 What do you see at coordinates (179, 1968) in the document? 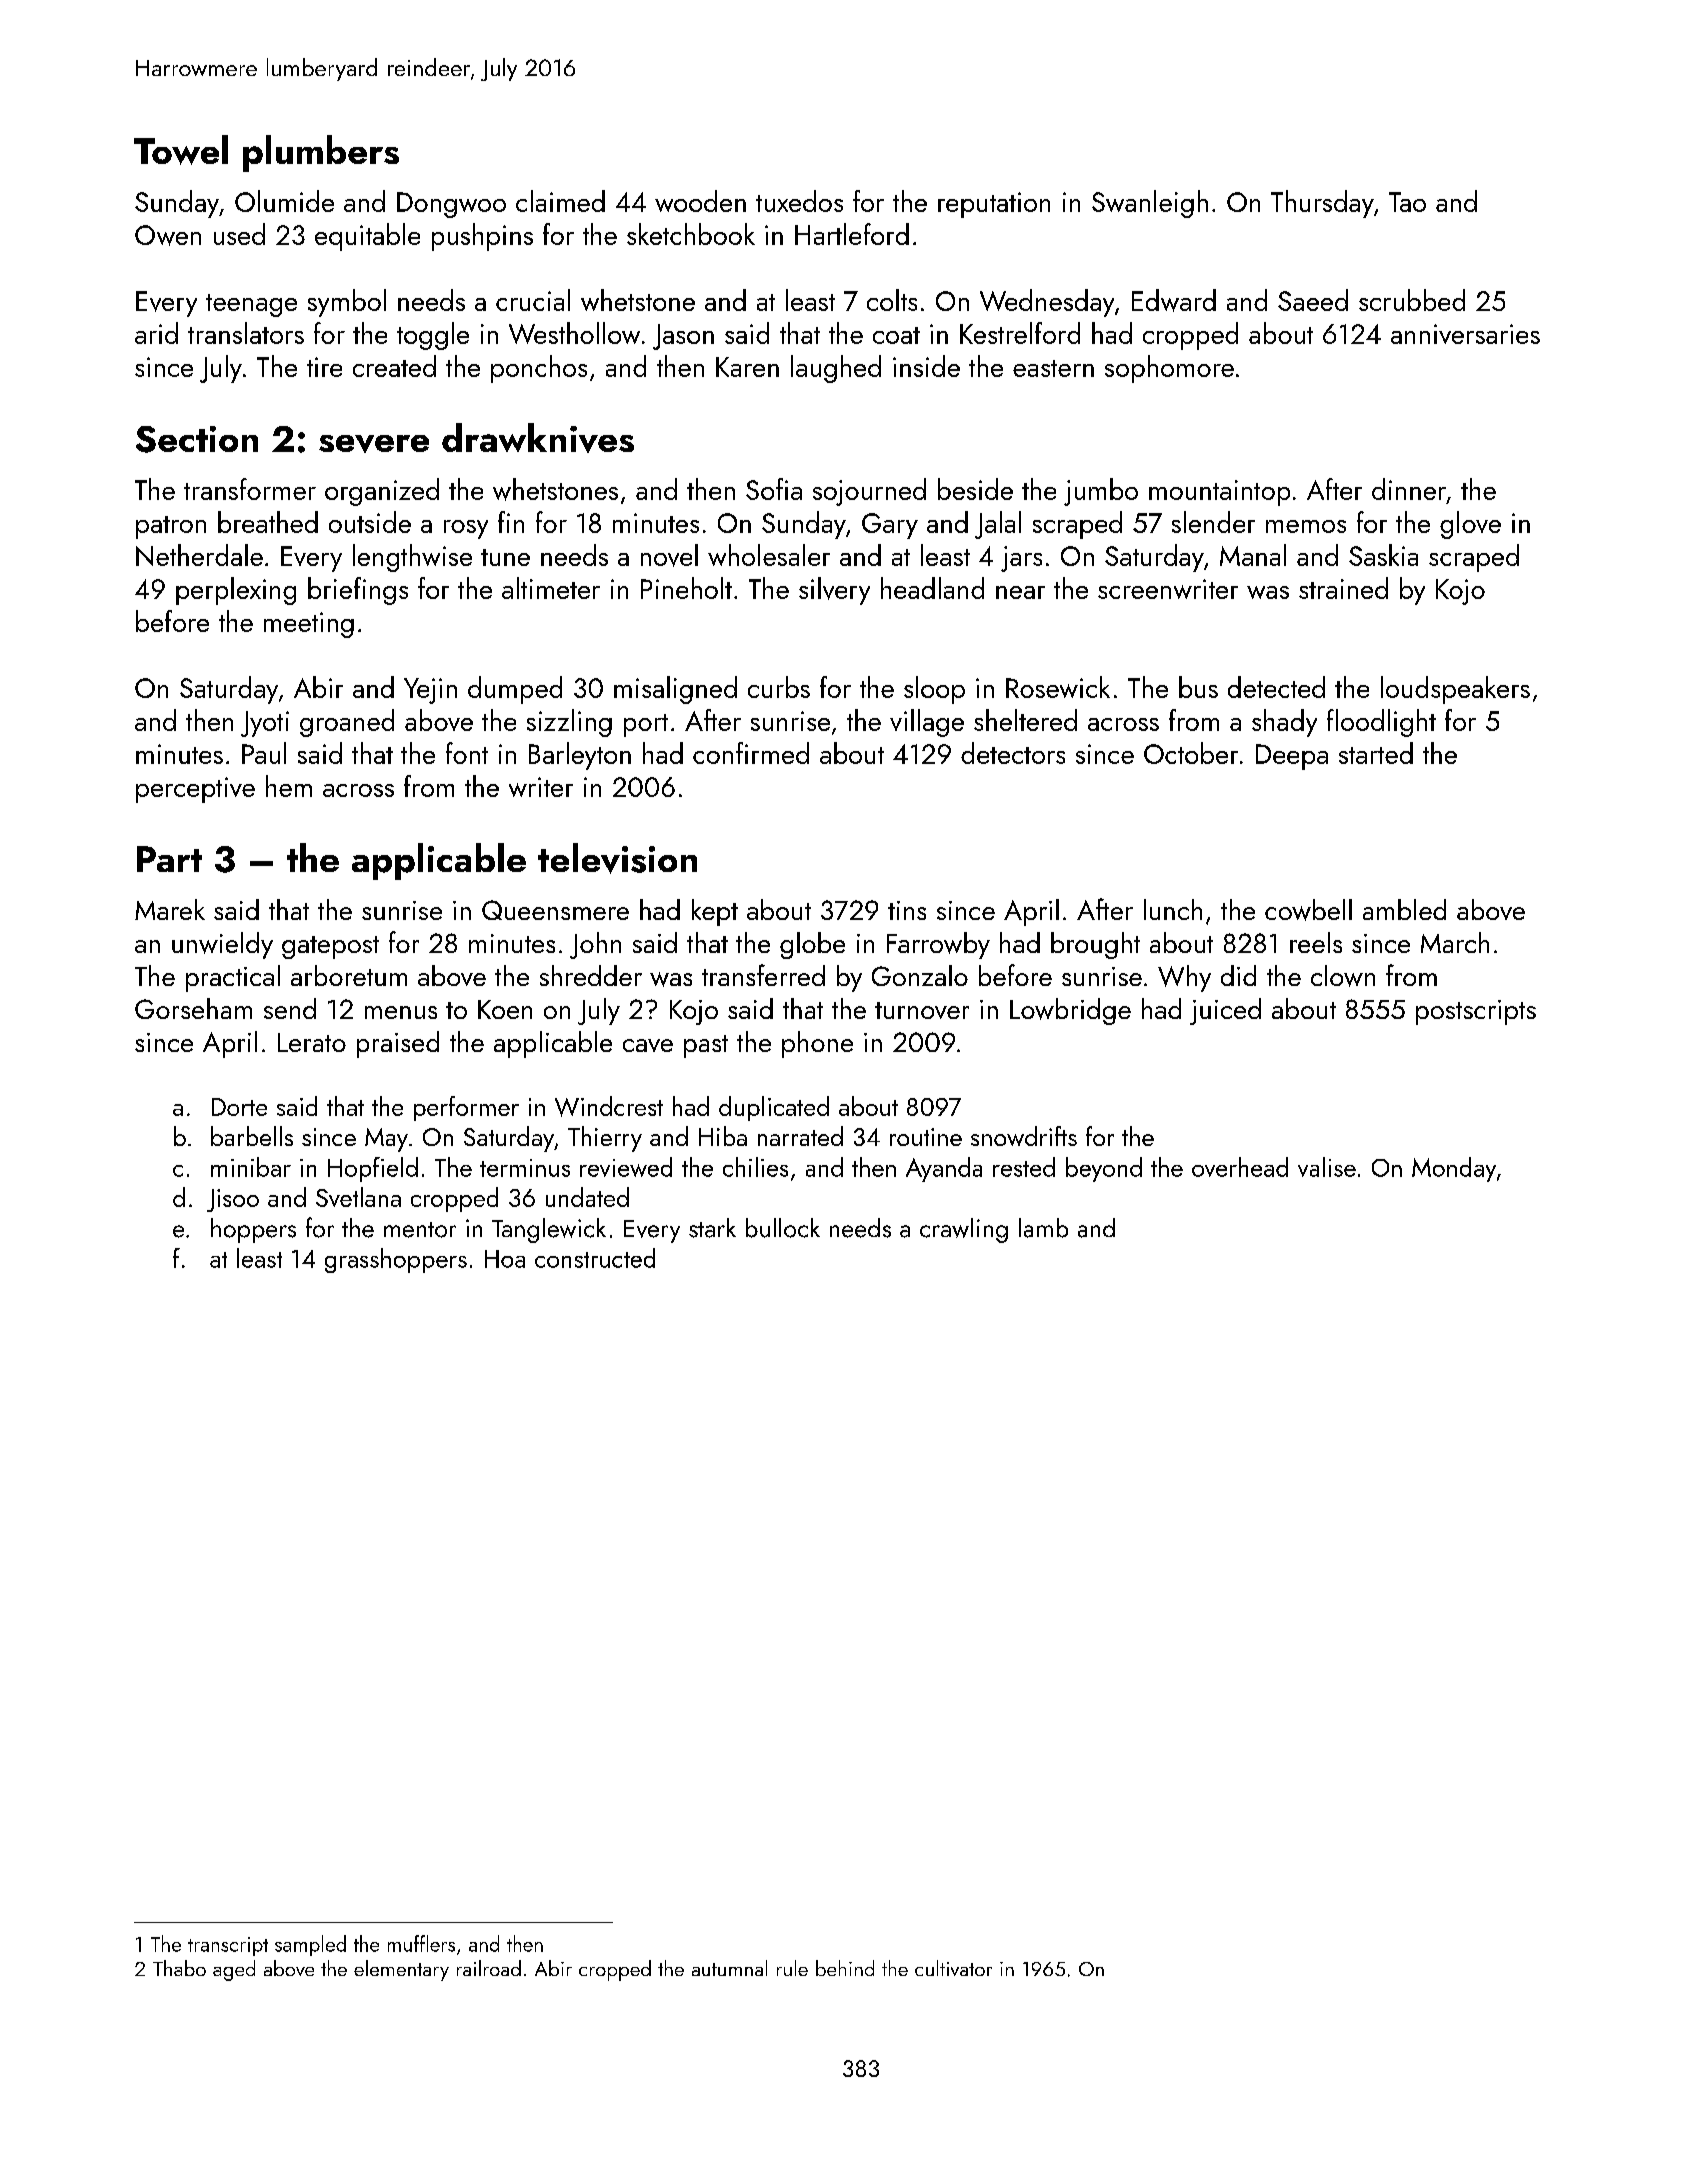
I see `Thabo` at bounding box center [179, 1968].
